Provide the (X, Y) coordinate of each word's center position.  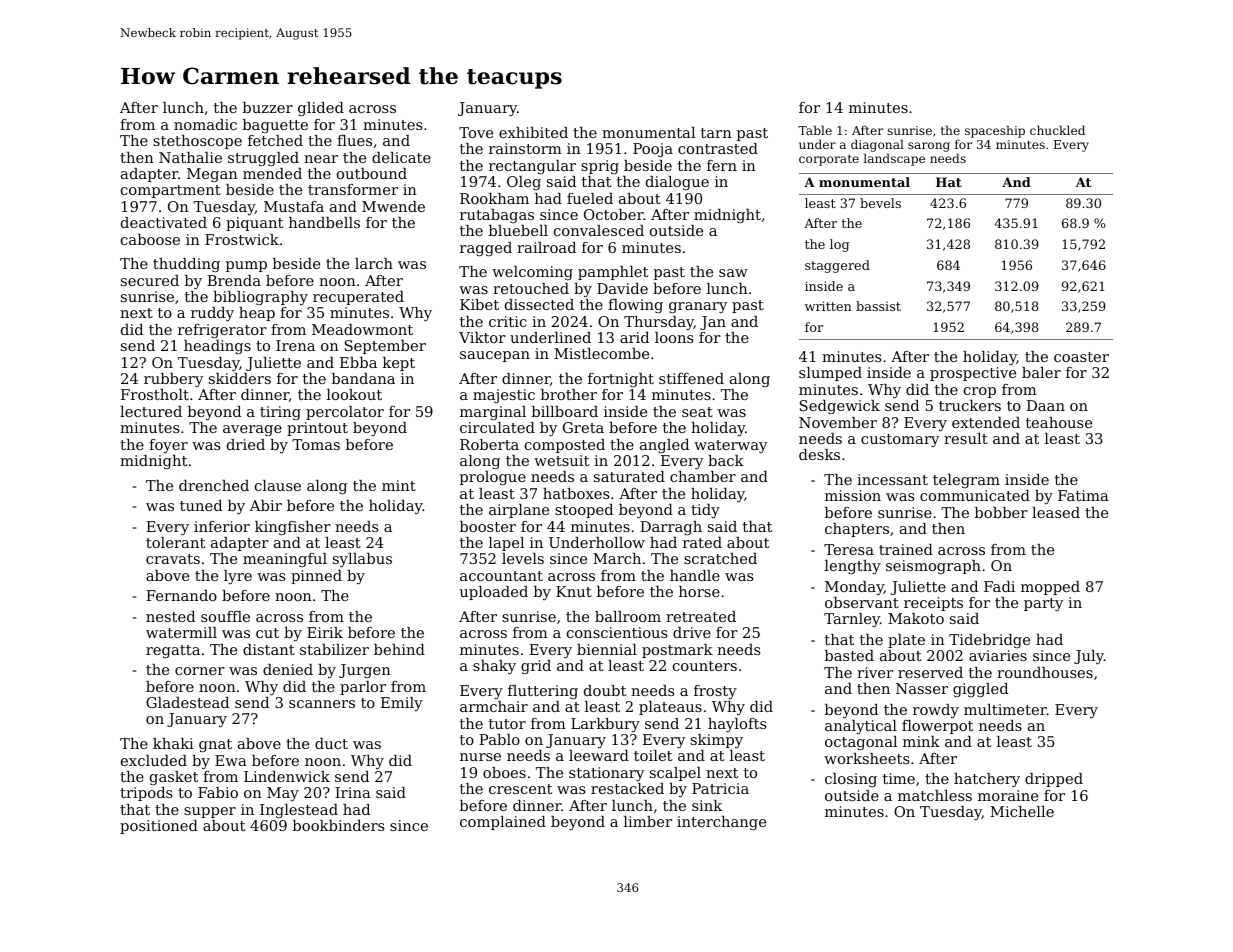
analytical (861, 727)
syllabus (362, 560)
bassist (878, 306)
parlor (363, 688)
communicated (975, 495)
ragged (486, 249)
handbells (324, 222)
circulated (497, 427)
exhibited (533, 132)
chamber (703, 476)
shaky (494, 667)
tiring (280, 413)
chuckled (1057, 130)
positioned (159, 827)
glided (321, 109)
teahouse (1059, 422)
